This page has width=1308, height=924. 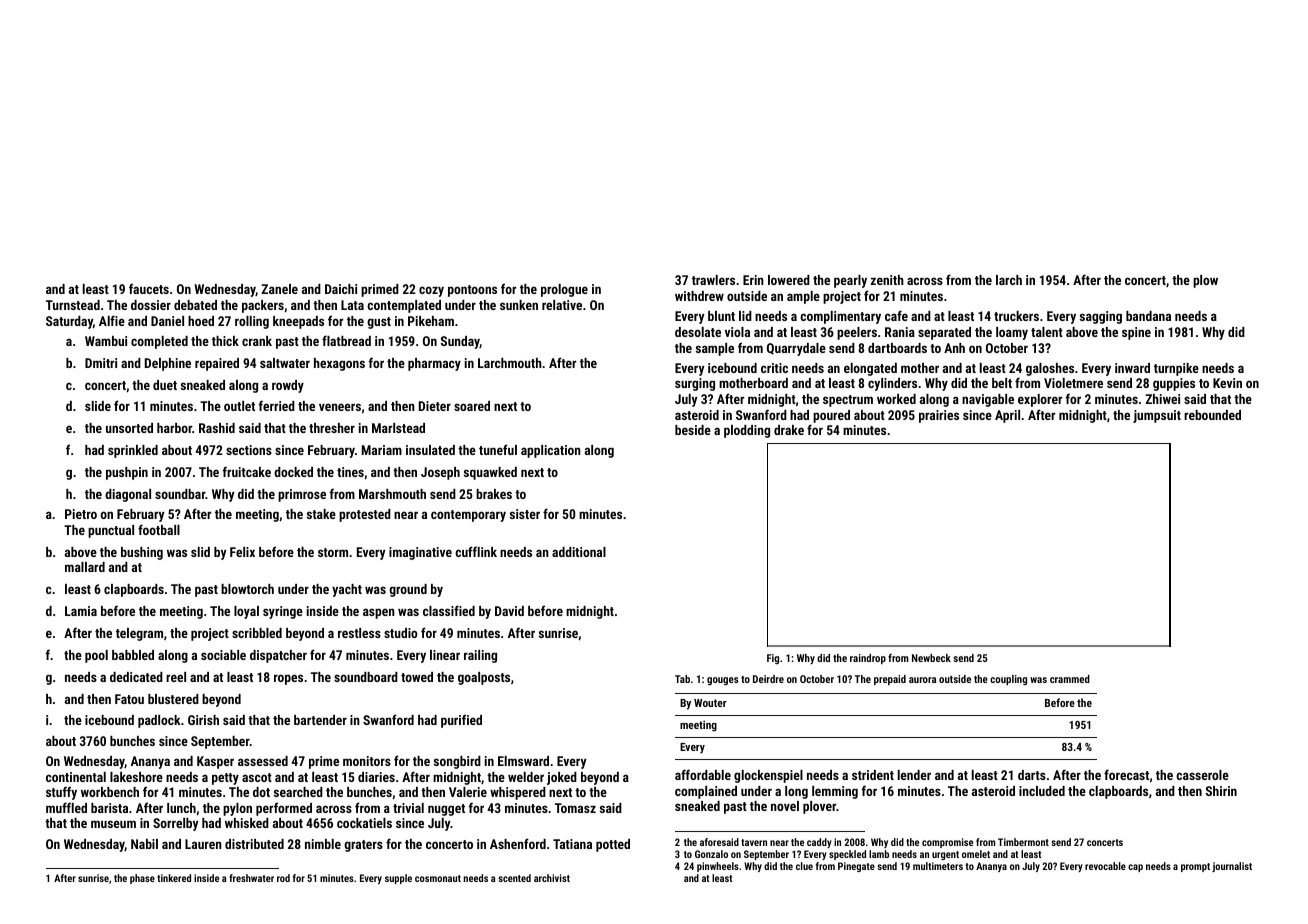 What do you see at coordinates (753, 280) in the page?
I see `Erin` at bounding box center [753, 280].
